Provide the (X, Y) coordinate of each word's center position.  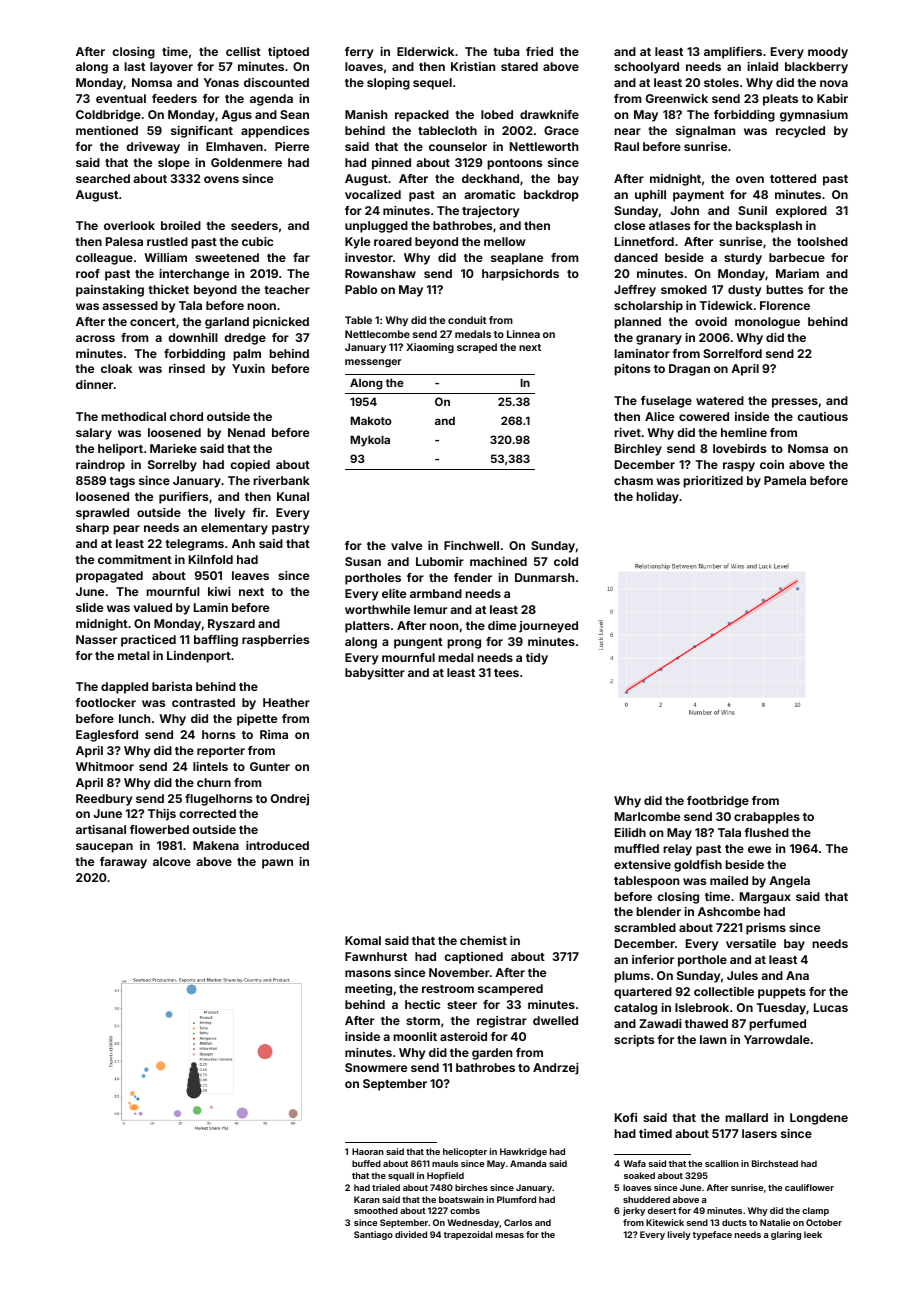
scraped (477, 348)
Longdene (819, 1119)
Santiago (373, 1235)
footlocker (105, 702)
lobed (497, 114)
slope (174, 164)
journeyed (548, 627)
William (165, 257)
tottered (793, 178)
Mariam (797, 273)
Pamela (785, 480)
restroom (448, 989)
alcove (172, 861)
